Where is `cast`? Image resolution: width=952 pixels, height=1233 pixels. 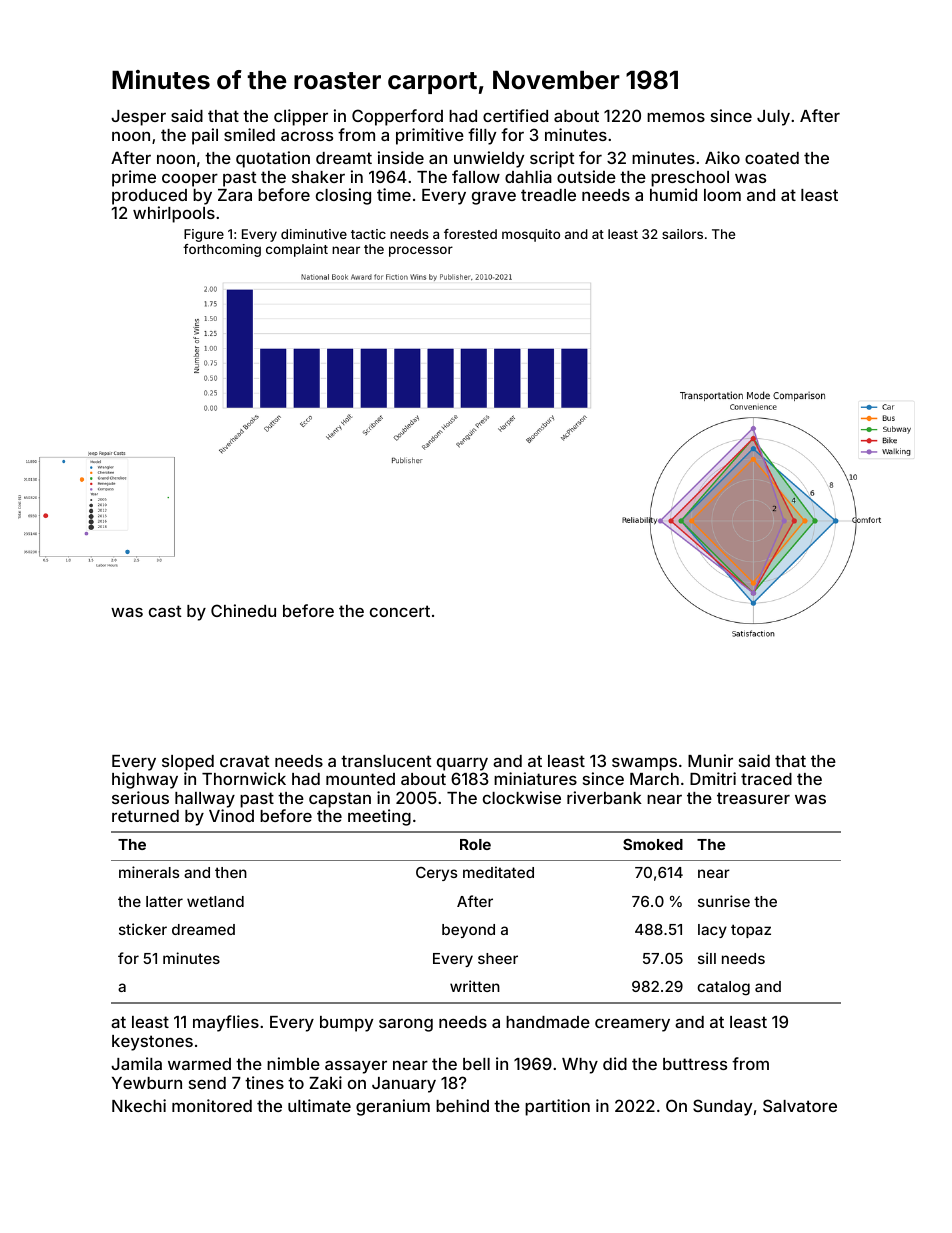 cast is located at coordinates (165, 611).
